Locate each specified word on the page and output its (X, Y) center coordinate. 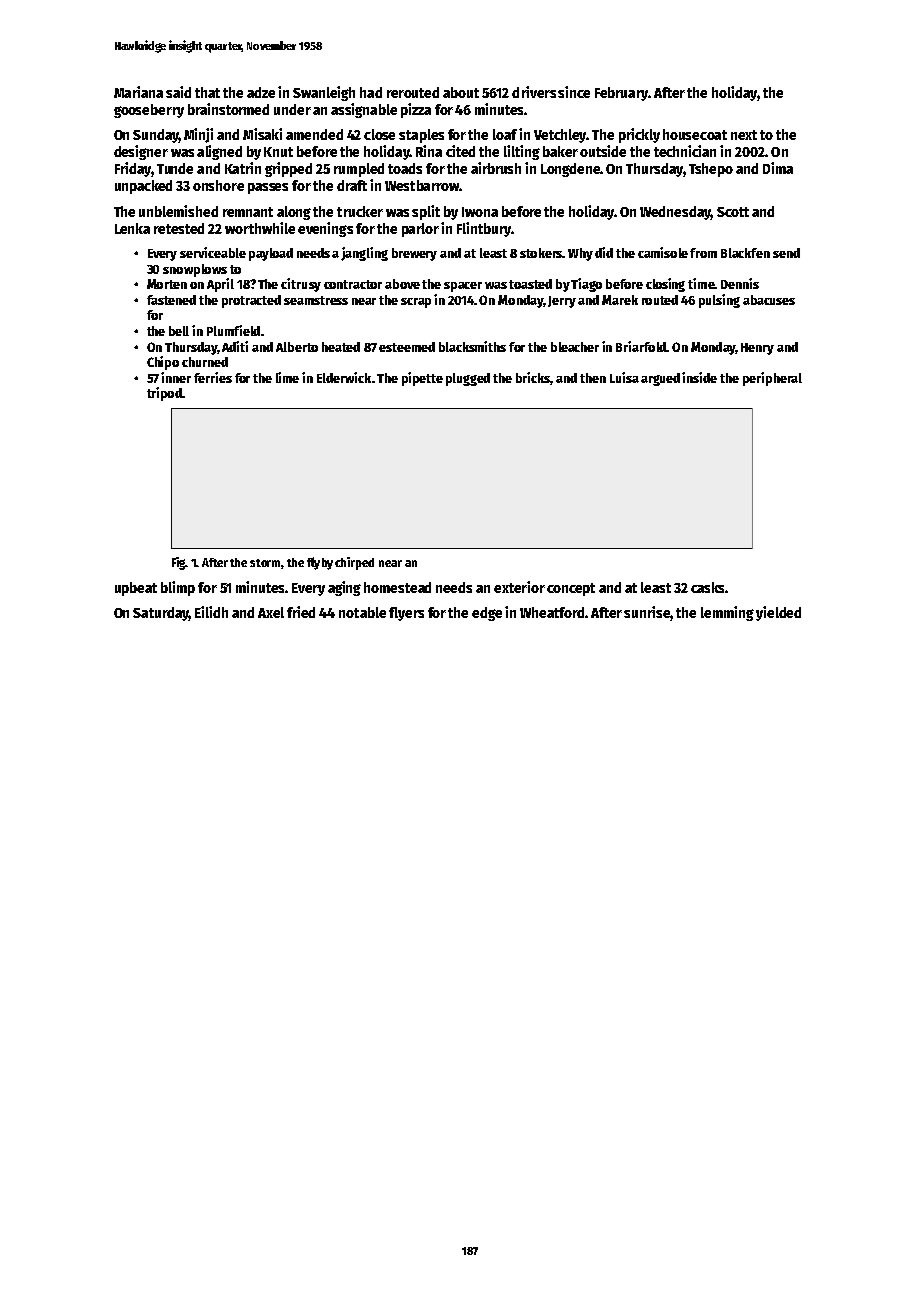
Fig (179, 563)
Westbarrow (422, 185)
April (220, 285)
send (786, 253)
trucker (360, 211)
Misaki (262, 134)
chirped (354, 563)
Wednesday (675, 213)
